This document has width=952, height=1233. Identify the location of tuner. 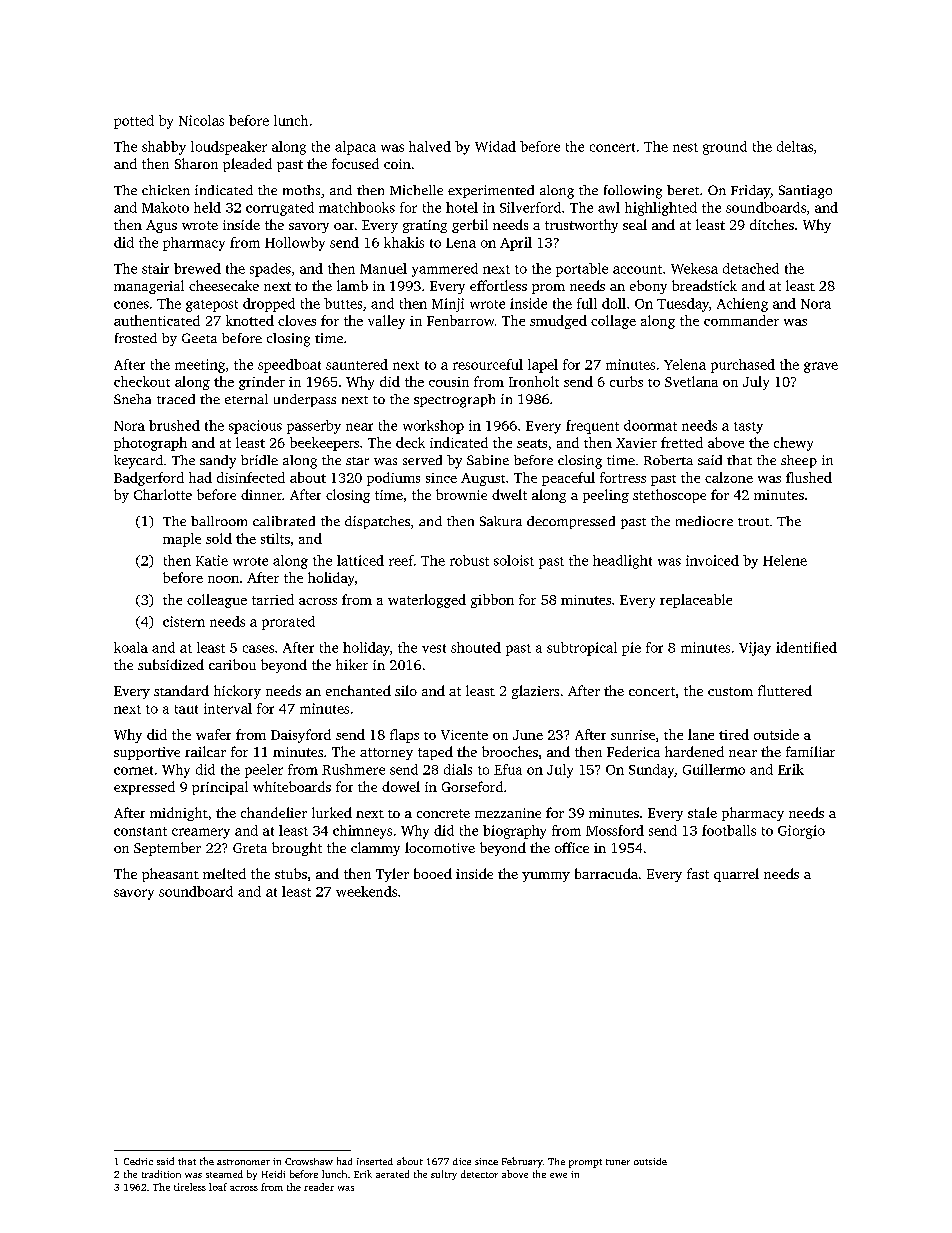
(618, 1162).
